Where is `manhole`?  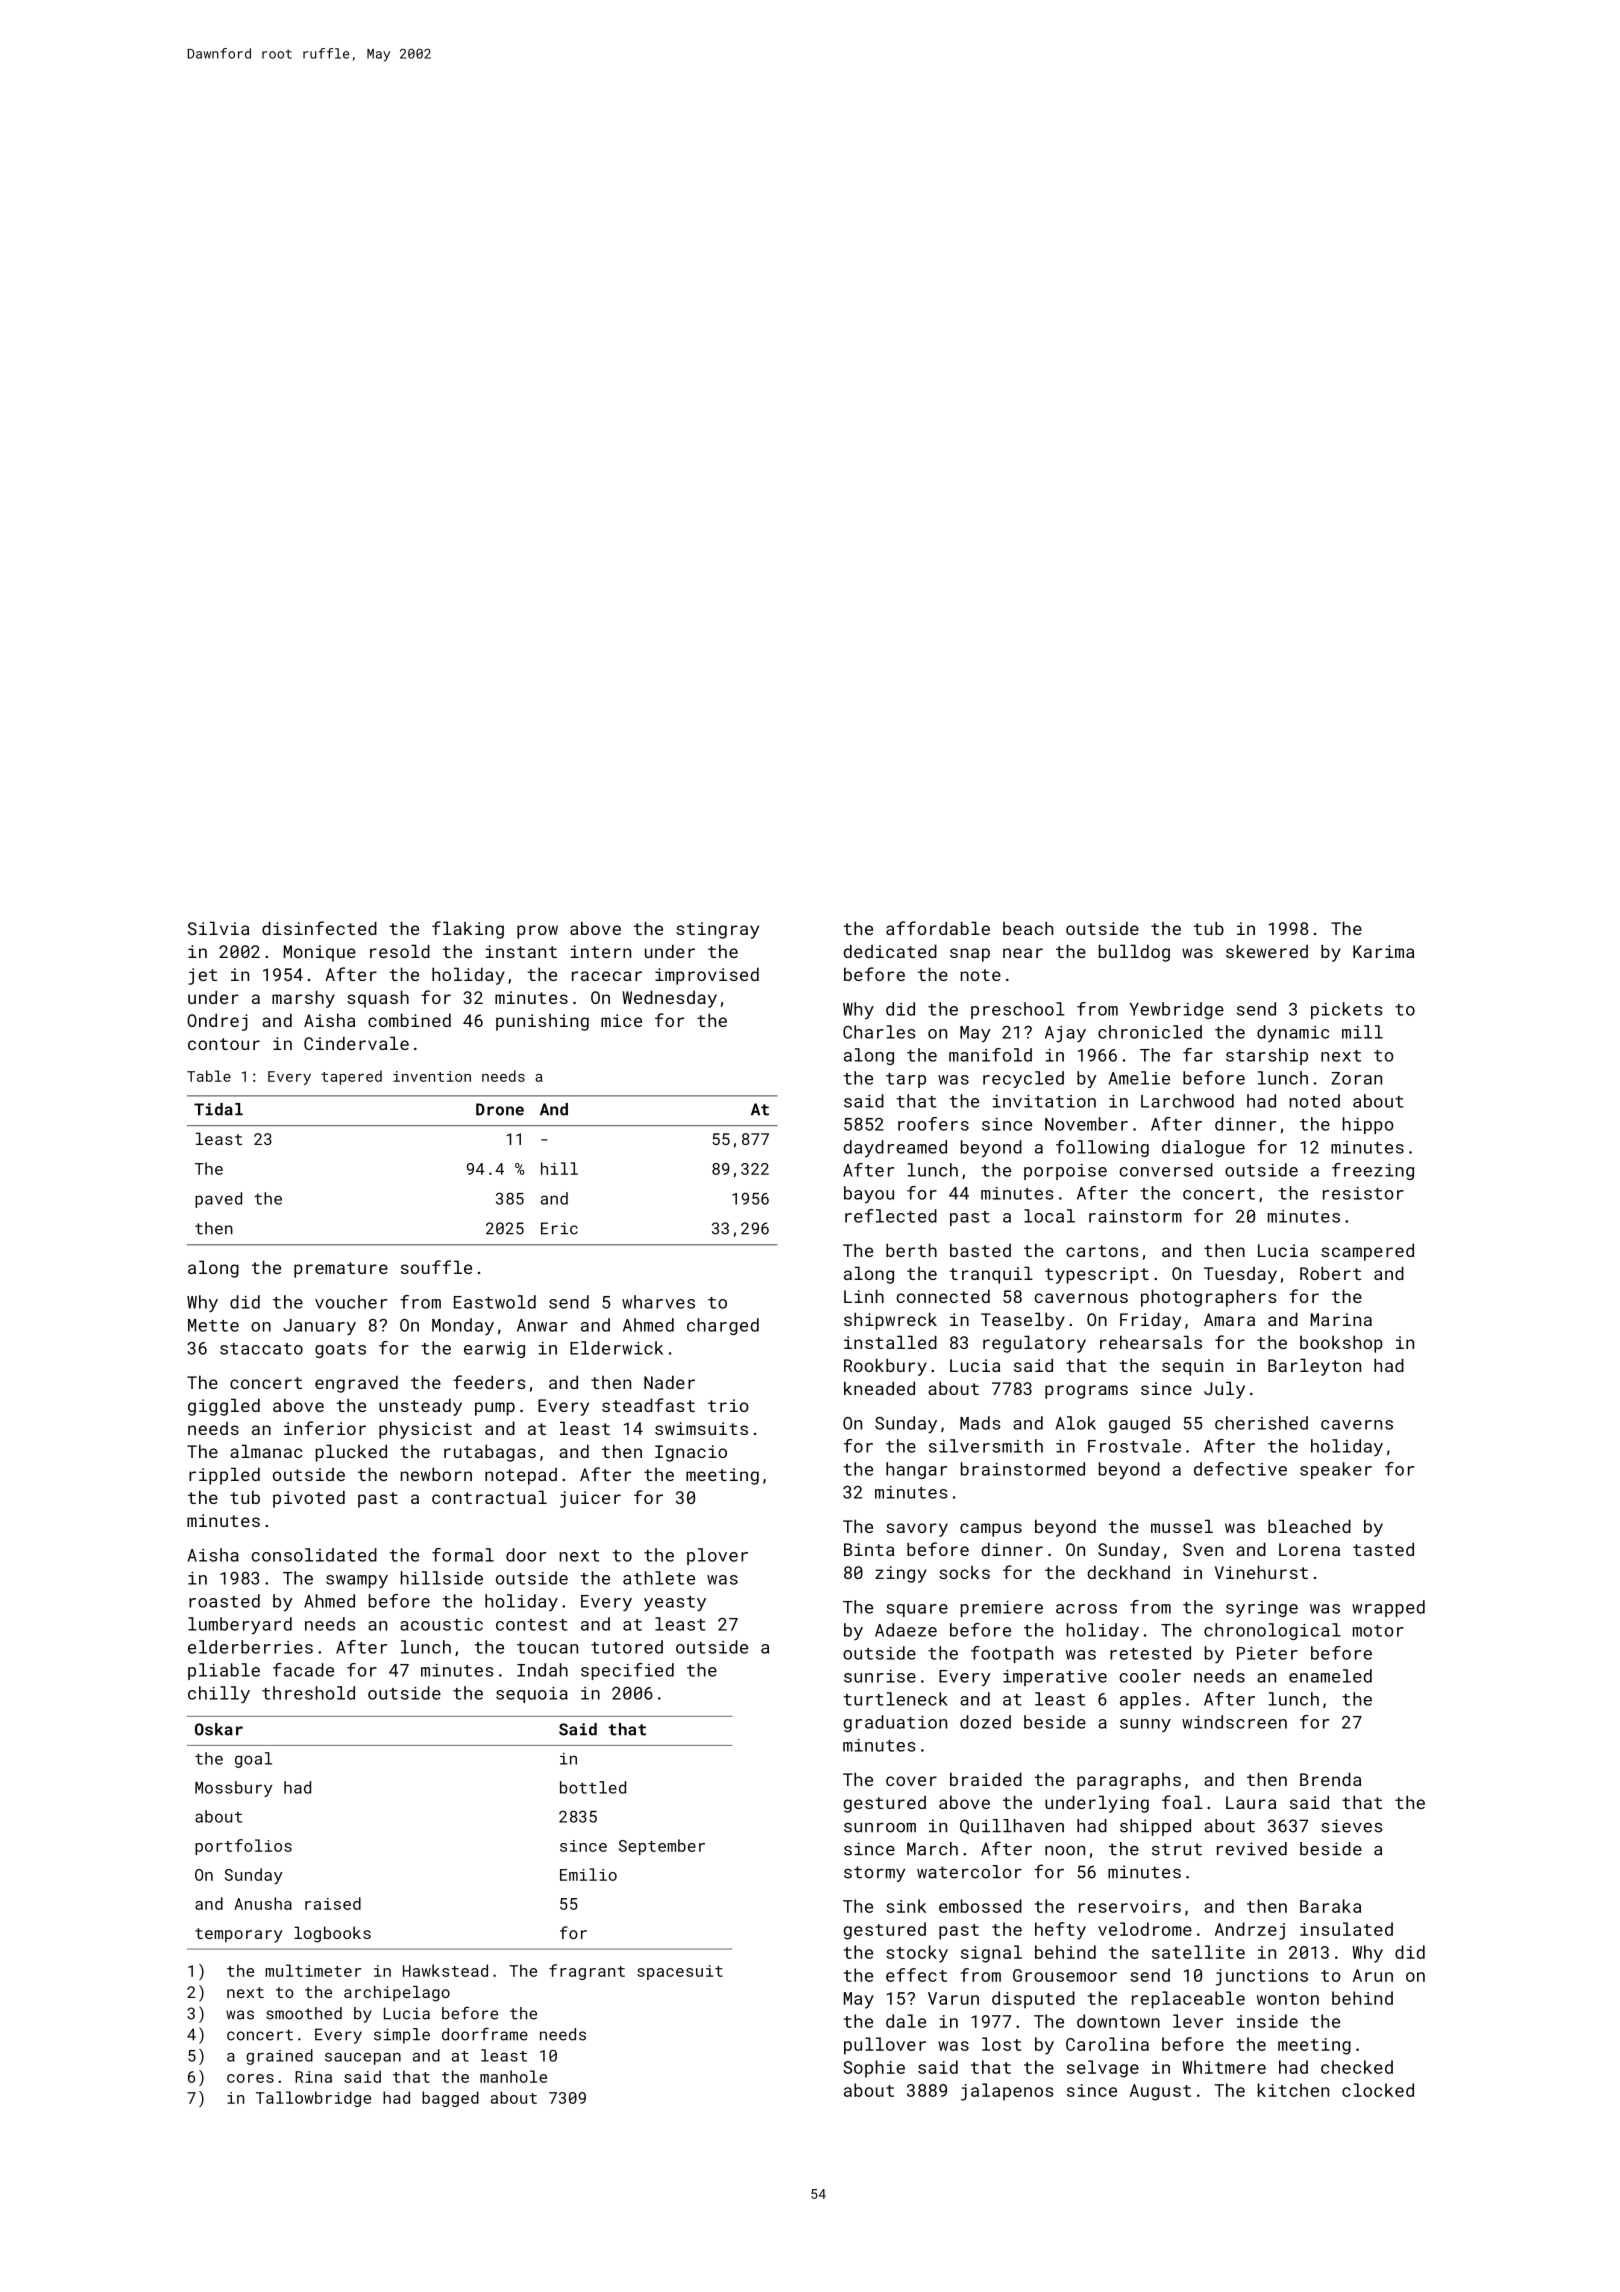
manhole is located at coordinates (513, 2076).
